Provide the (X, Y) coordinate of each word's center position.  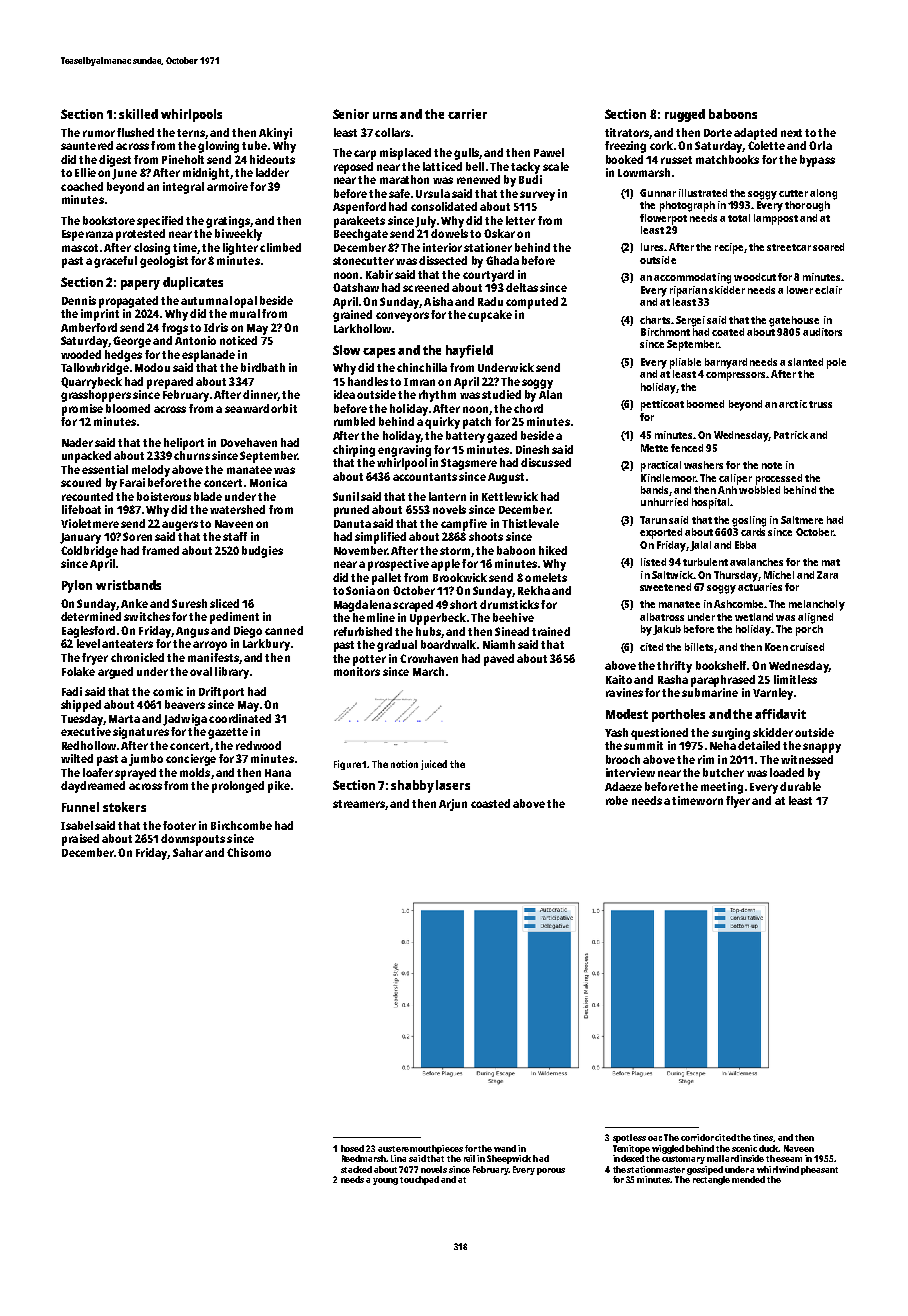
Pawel (549, 152)
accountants (425, 477)
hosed (352, 1148)
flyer (738, 802)
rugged (685, 115)
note (772, 465)
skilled (138, 114)
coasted (490, 803)
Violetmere (90, 523)
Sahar (188, 852)
